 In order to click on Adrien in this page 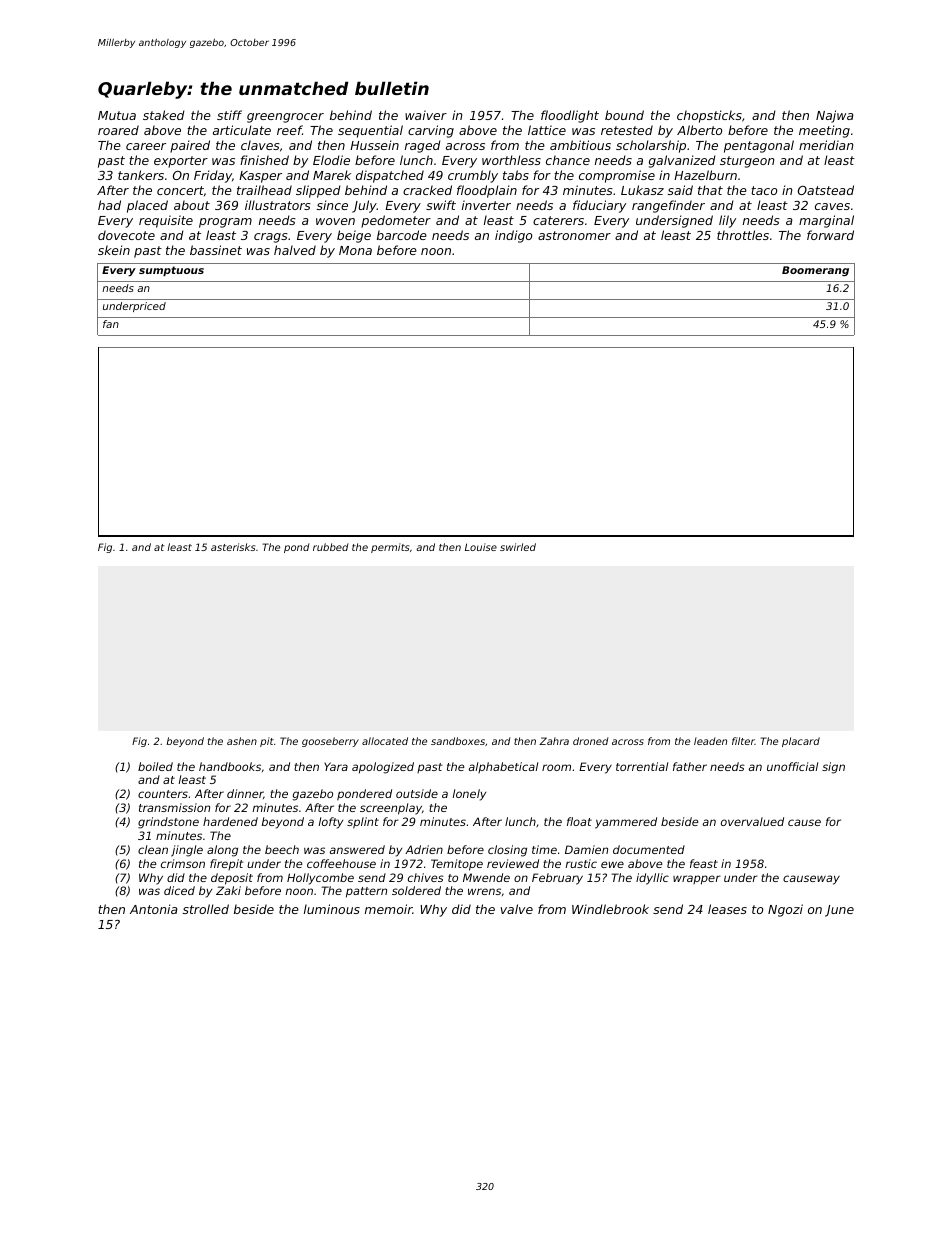, I will do `click(424, 849)`.
